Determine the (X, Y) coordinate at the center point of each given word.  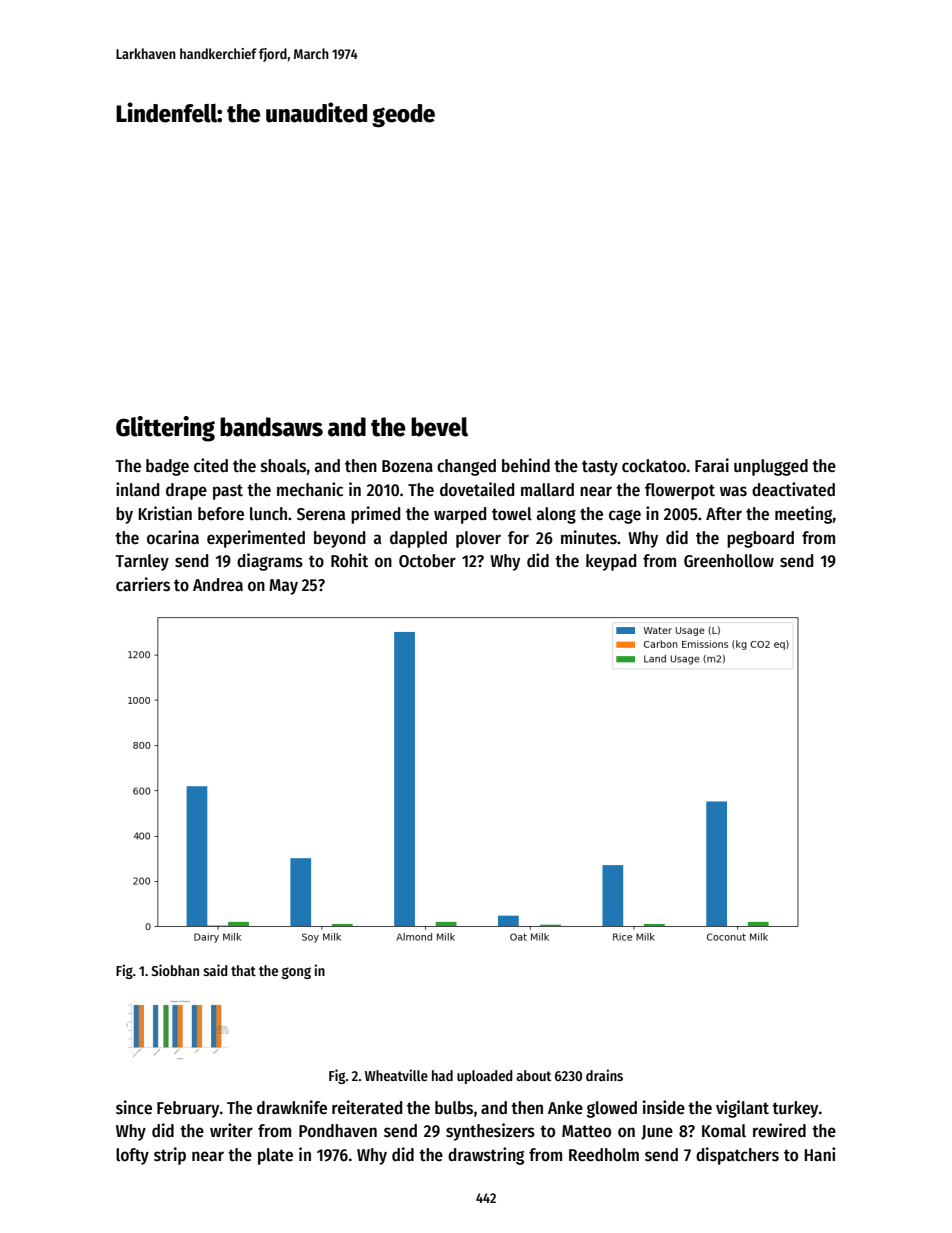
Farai (712, 465)
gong (296, 973)
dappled (418, 539)
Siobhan (175, 970)
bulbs (454, 1108)
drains (604, 1075)
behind (526, 465)
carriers (143, 584)
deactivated (793, 489)
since (134, 1107)
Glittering (165, 429)
